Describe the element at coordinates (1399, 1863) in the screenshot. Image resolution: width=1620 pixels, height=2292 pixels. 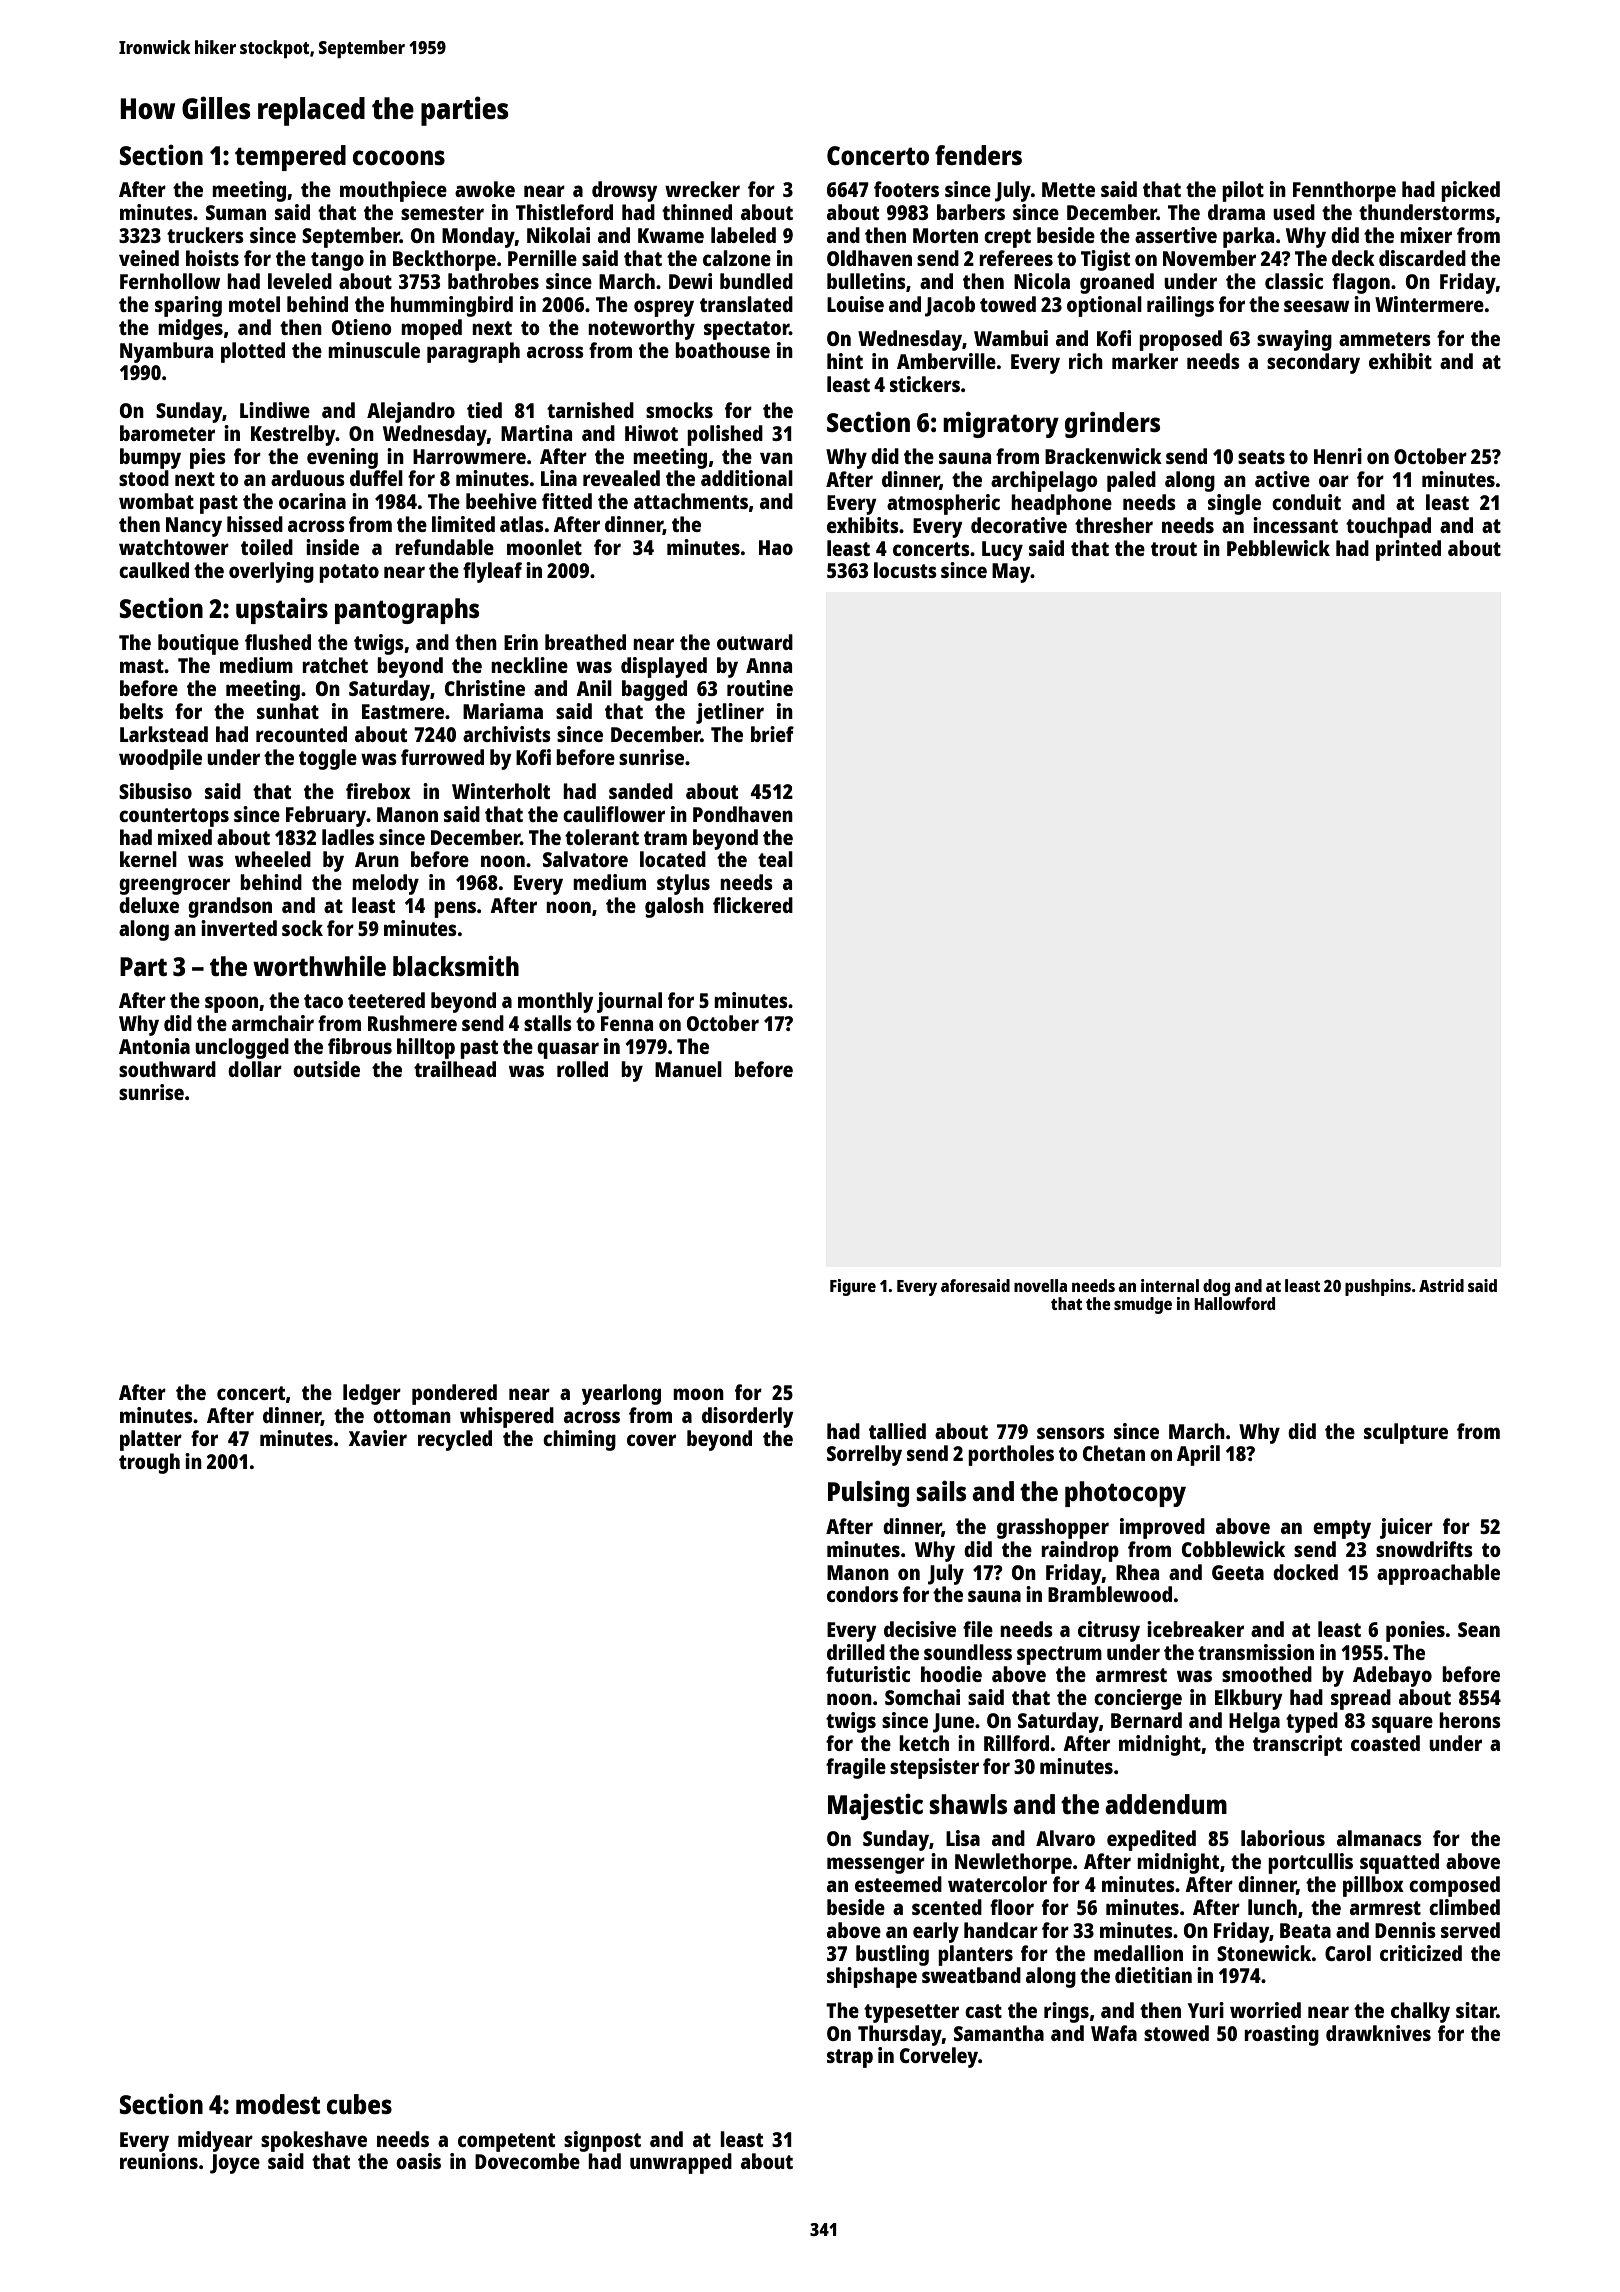
I see `squatted` at that location.
